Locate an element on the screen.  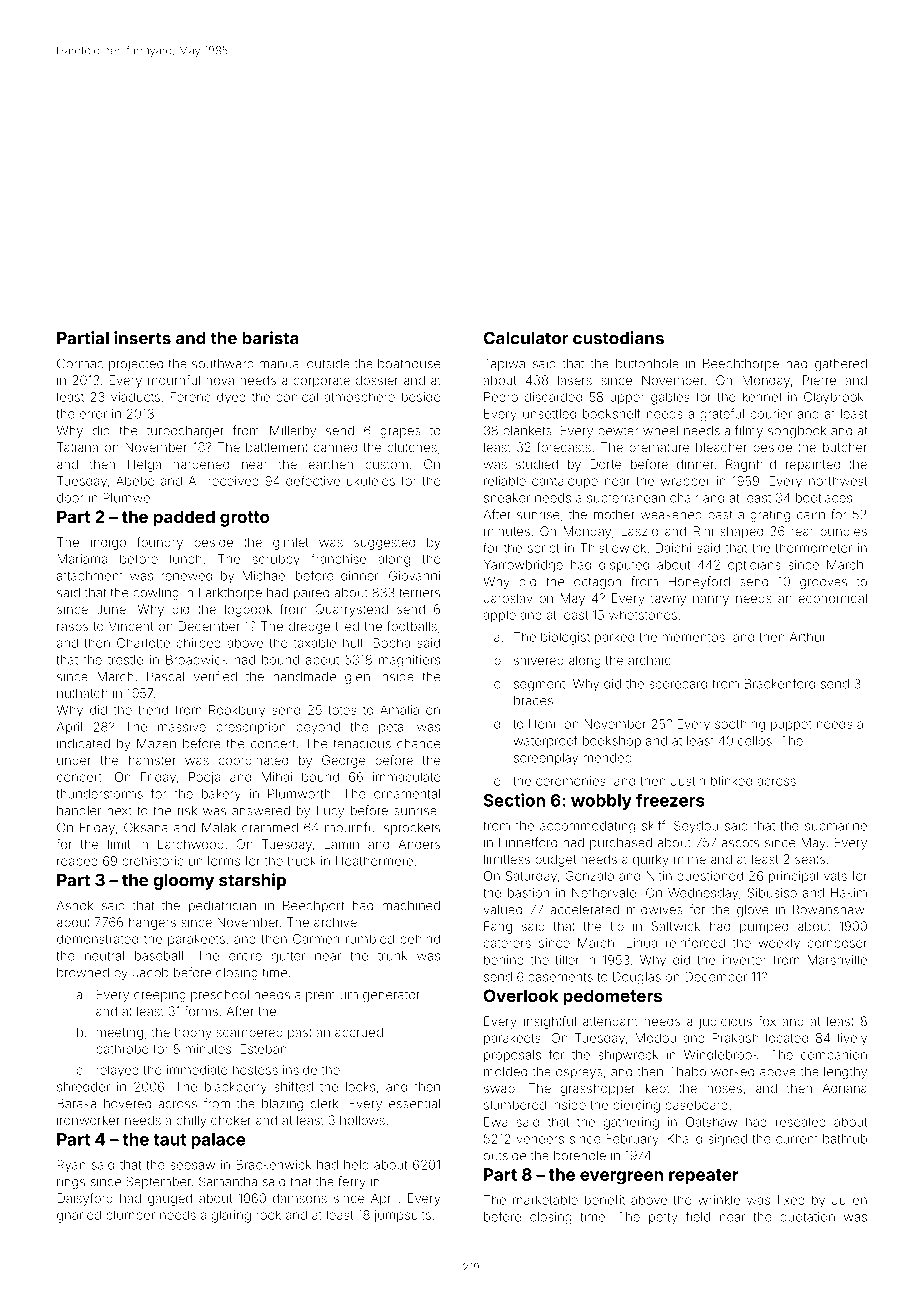
custom is located at coordinates (386, 464).
